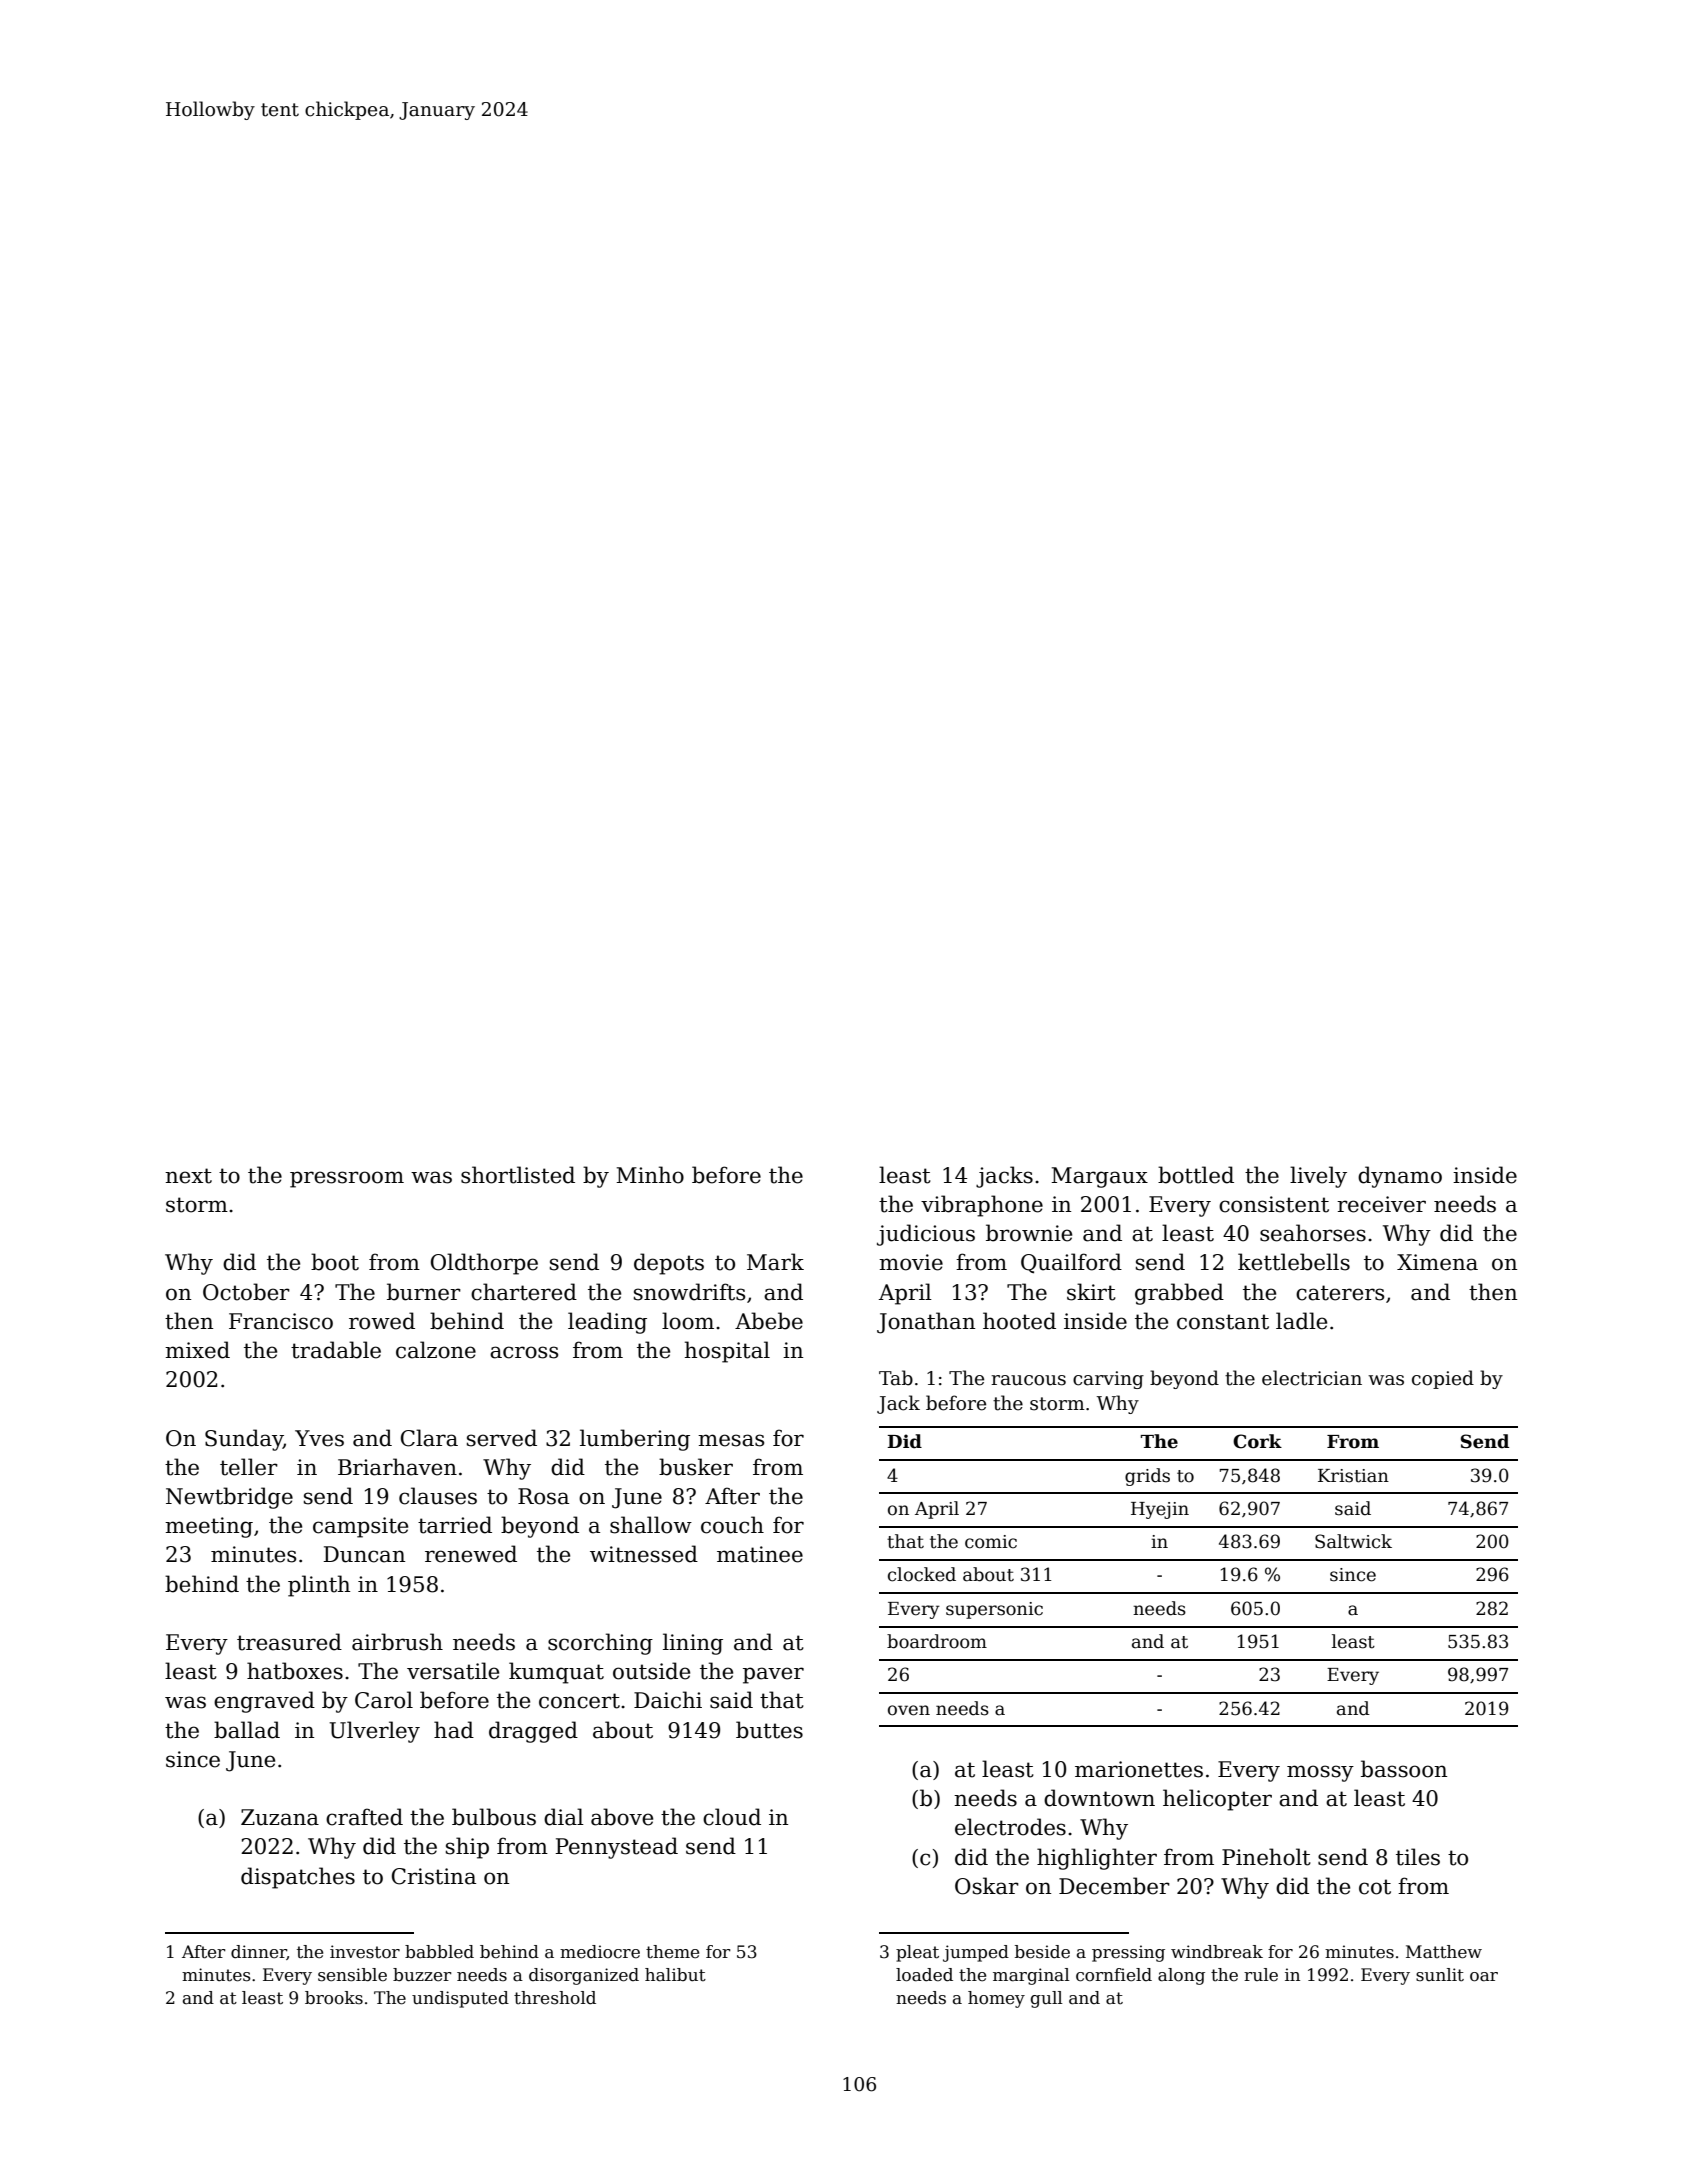 Image resolution: width=1683 pixels, height=2178 pixels. What do you see at coordinates (334, 1998) in the screenshot?
I see `brooks` at bounding box center [334, 1998].
